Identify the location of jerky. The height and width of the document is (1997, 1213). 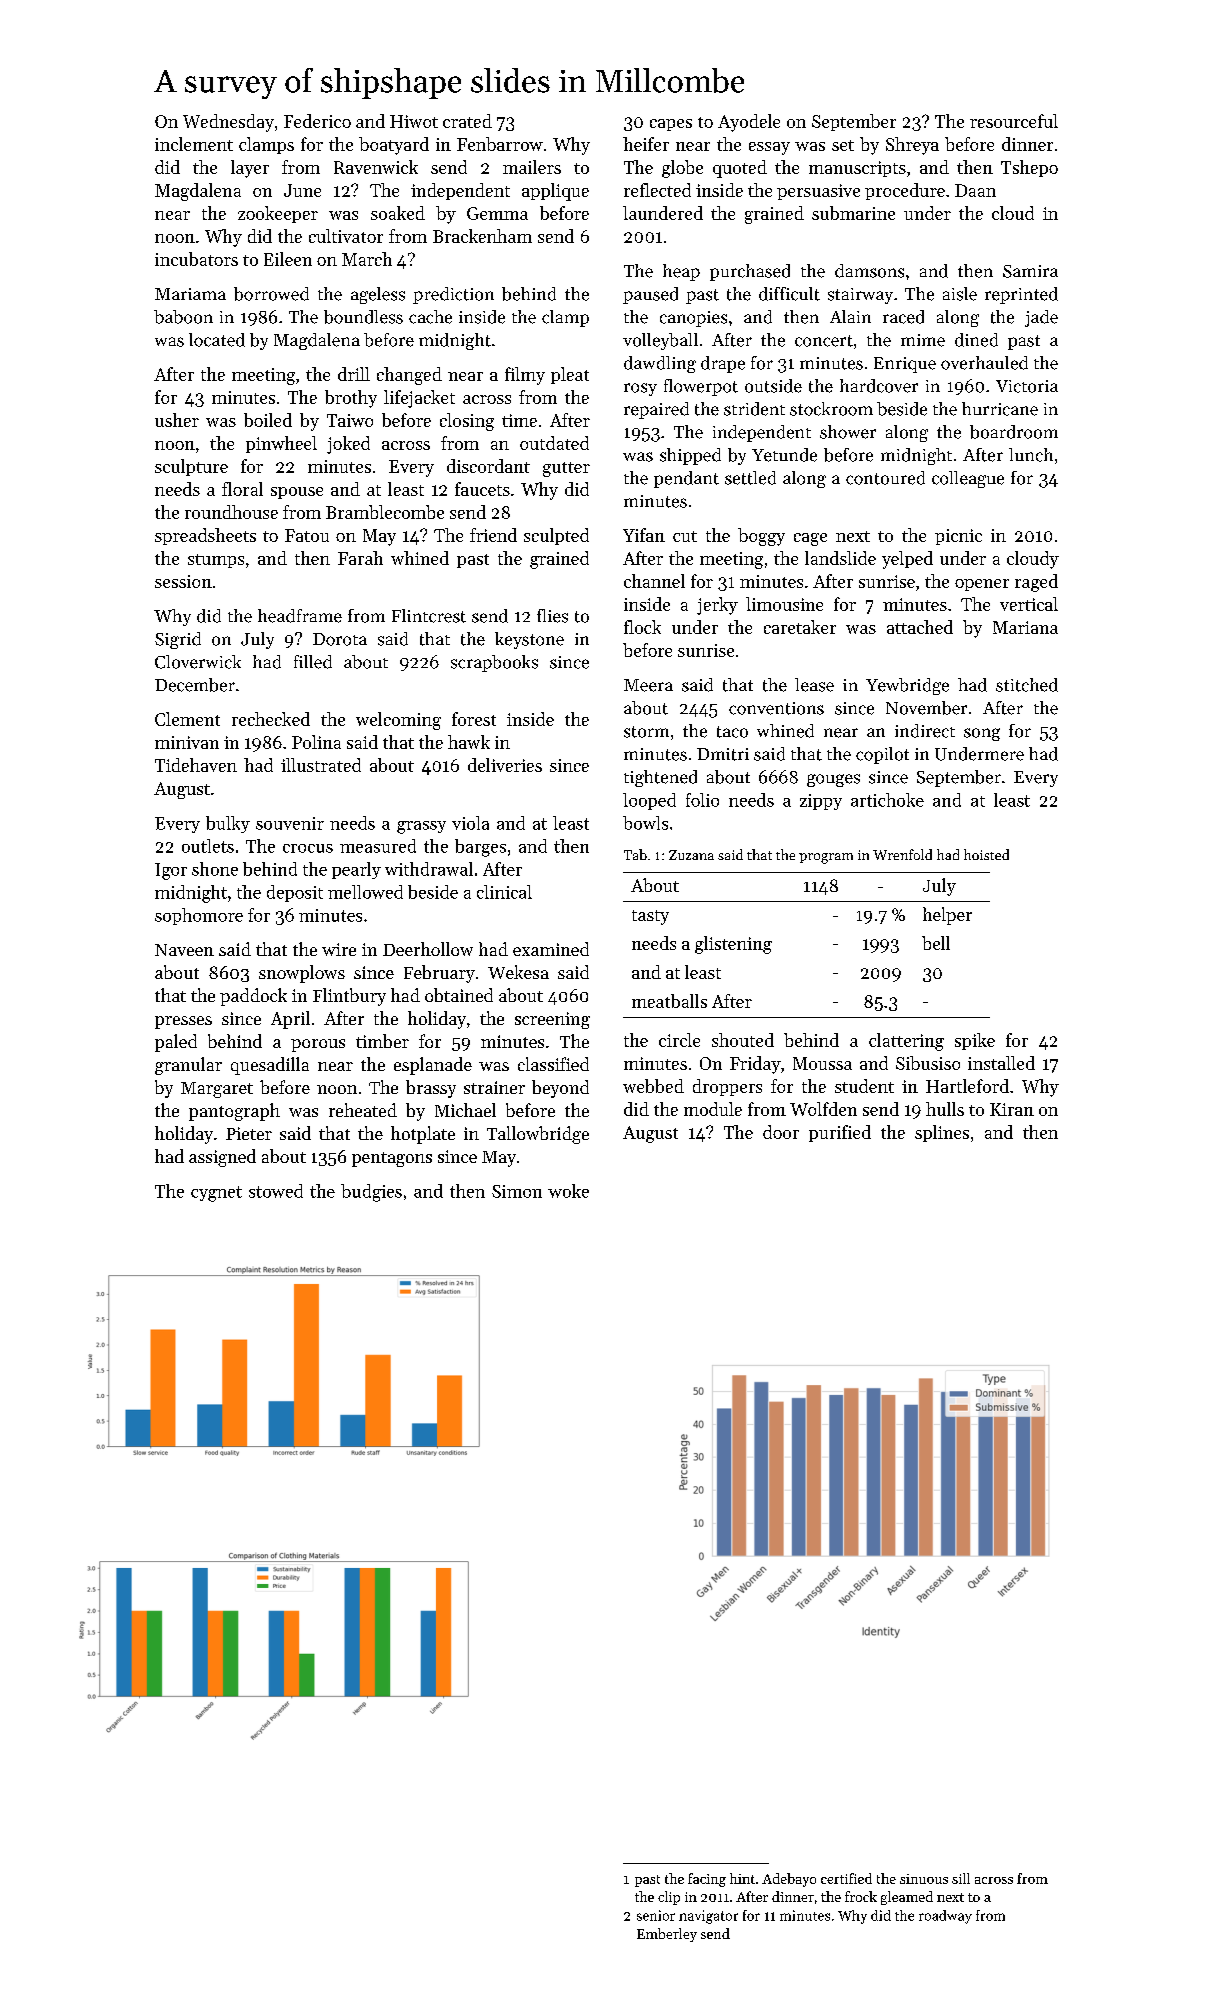
(717, 606).
